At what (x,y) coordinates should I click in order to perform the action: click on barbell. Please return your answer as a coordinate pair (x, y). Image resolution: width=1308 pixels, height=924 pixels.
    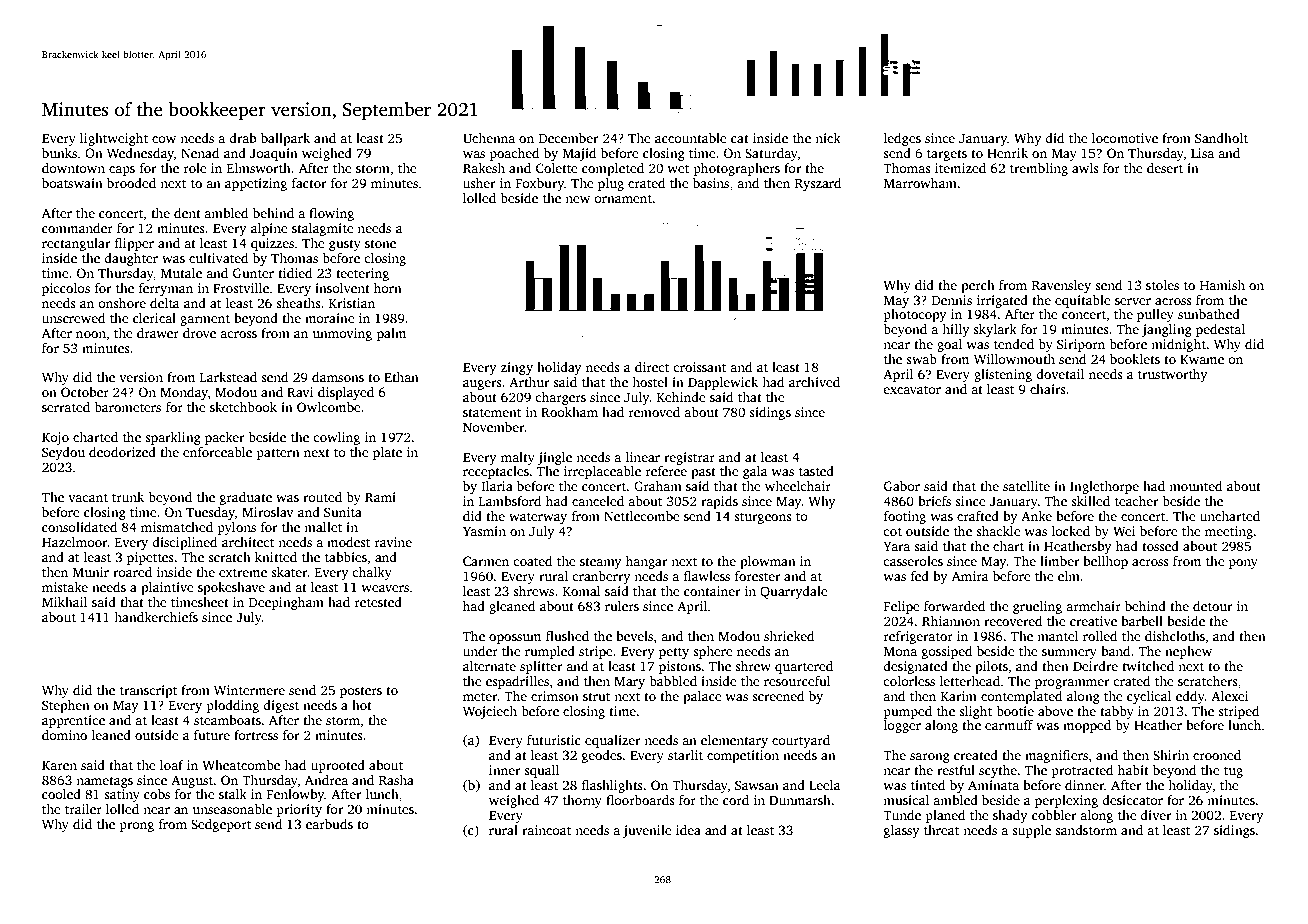
    Looking at the image, I should click on (1142, 621).
